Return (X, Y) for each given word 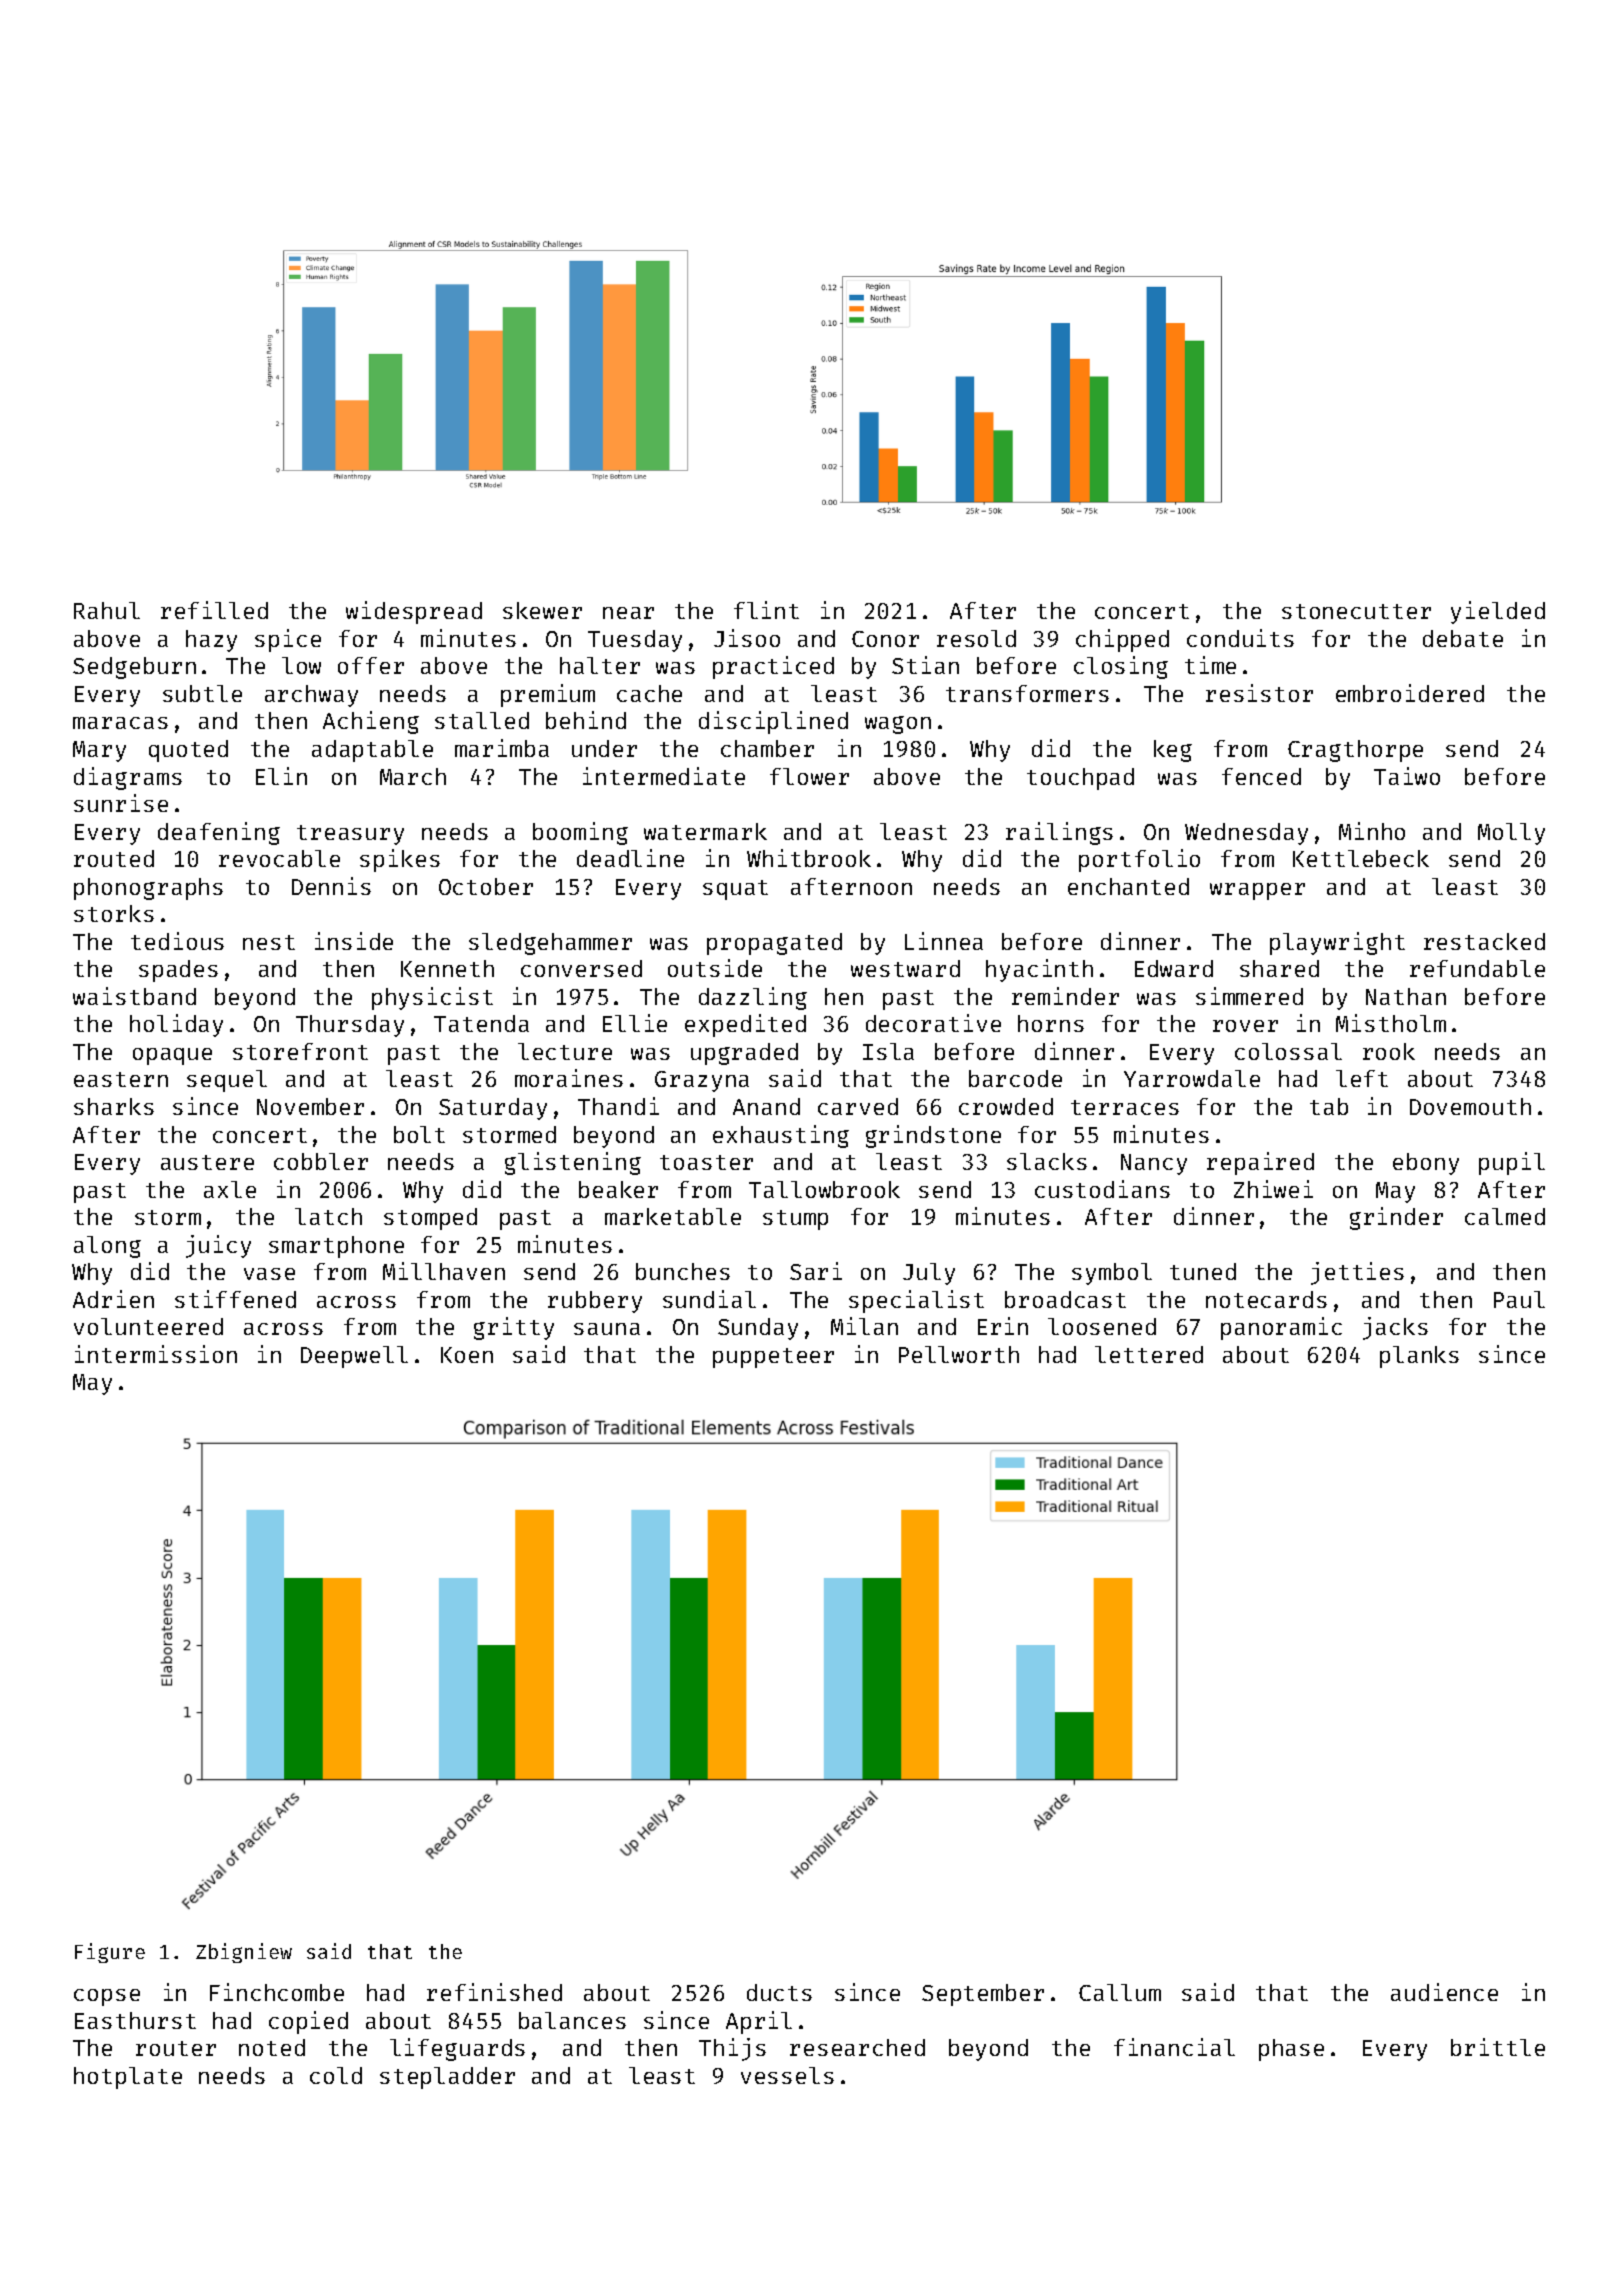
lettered (1149, 1354)
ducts (779, 1992)
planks (1419, 1357)
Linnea (944, 941)
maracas (120, 723)
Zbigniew (244, 1953)
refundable (1477, 968)
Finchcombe (277, 1992)
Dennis (331, 886)
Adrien (113, 1299)
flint (766, 610)
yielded (1498, 612)
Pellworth (959, 1354)
